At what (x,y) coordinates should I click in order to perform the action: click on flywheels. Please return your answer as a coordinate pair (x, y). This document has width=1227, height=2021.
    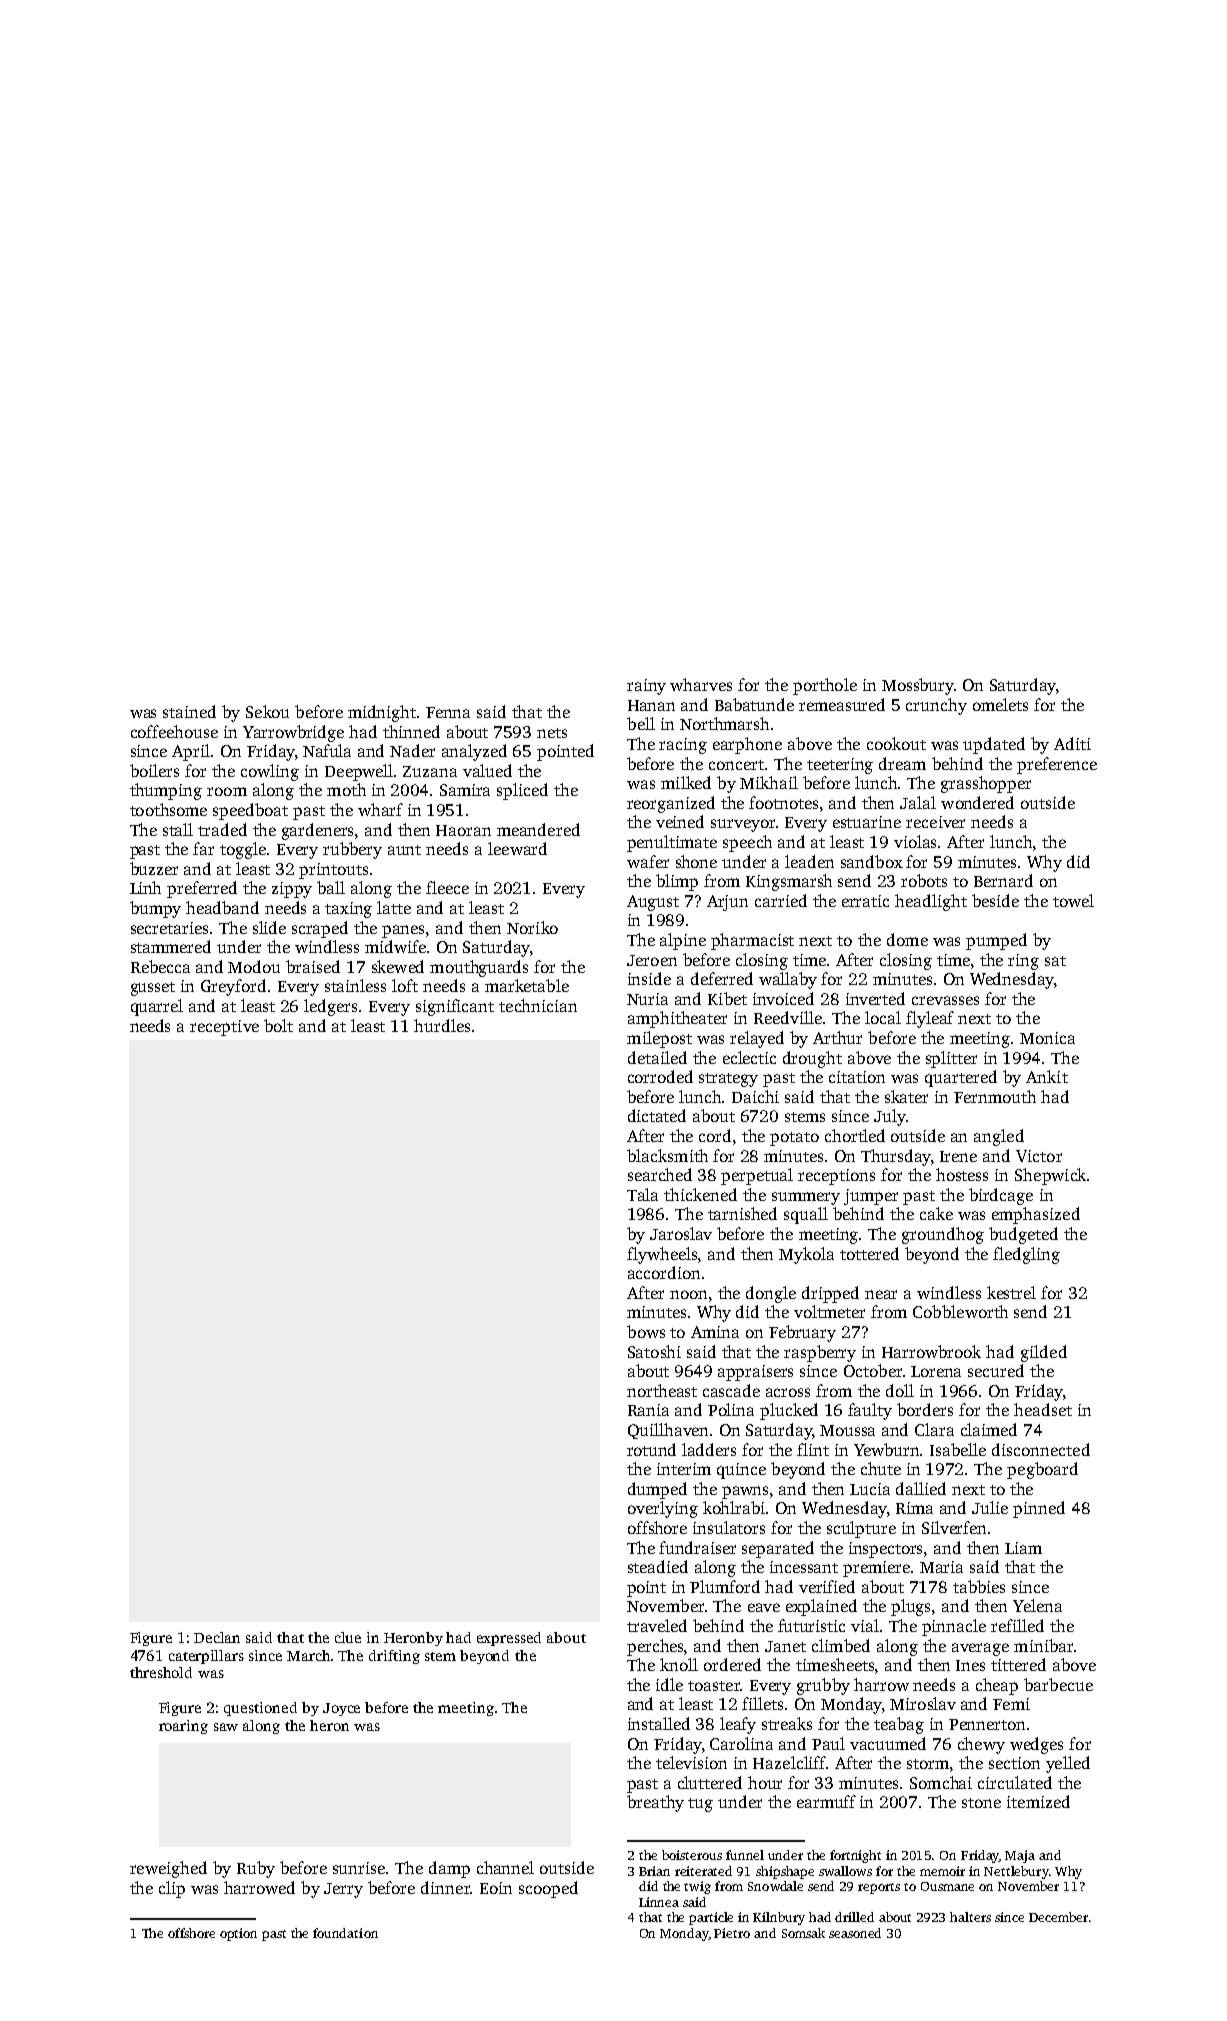
    Looking at the image, I should click on (662, 1255).
